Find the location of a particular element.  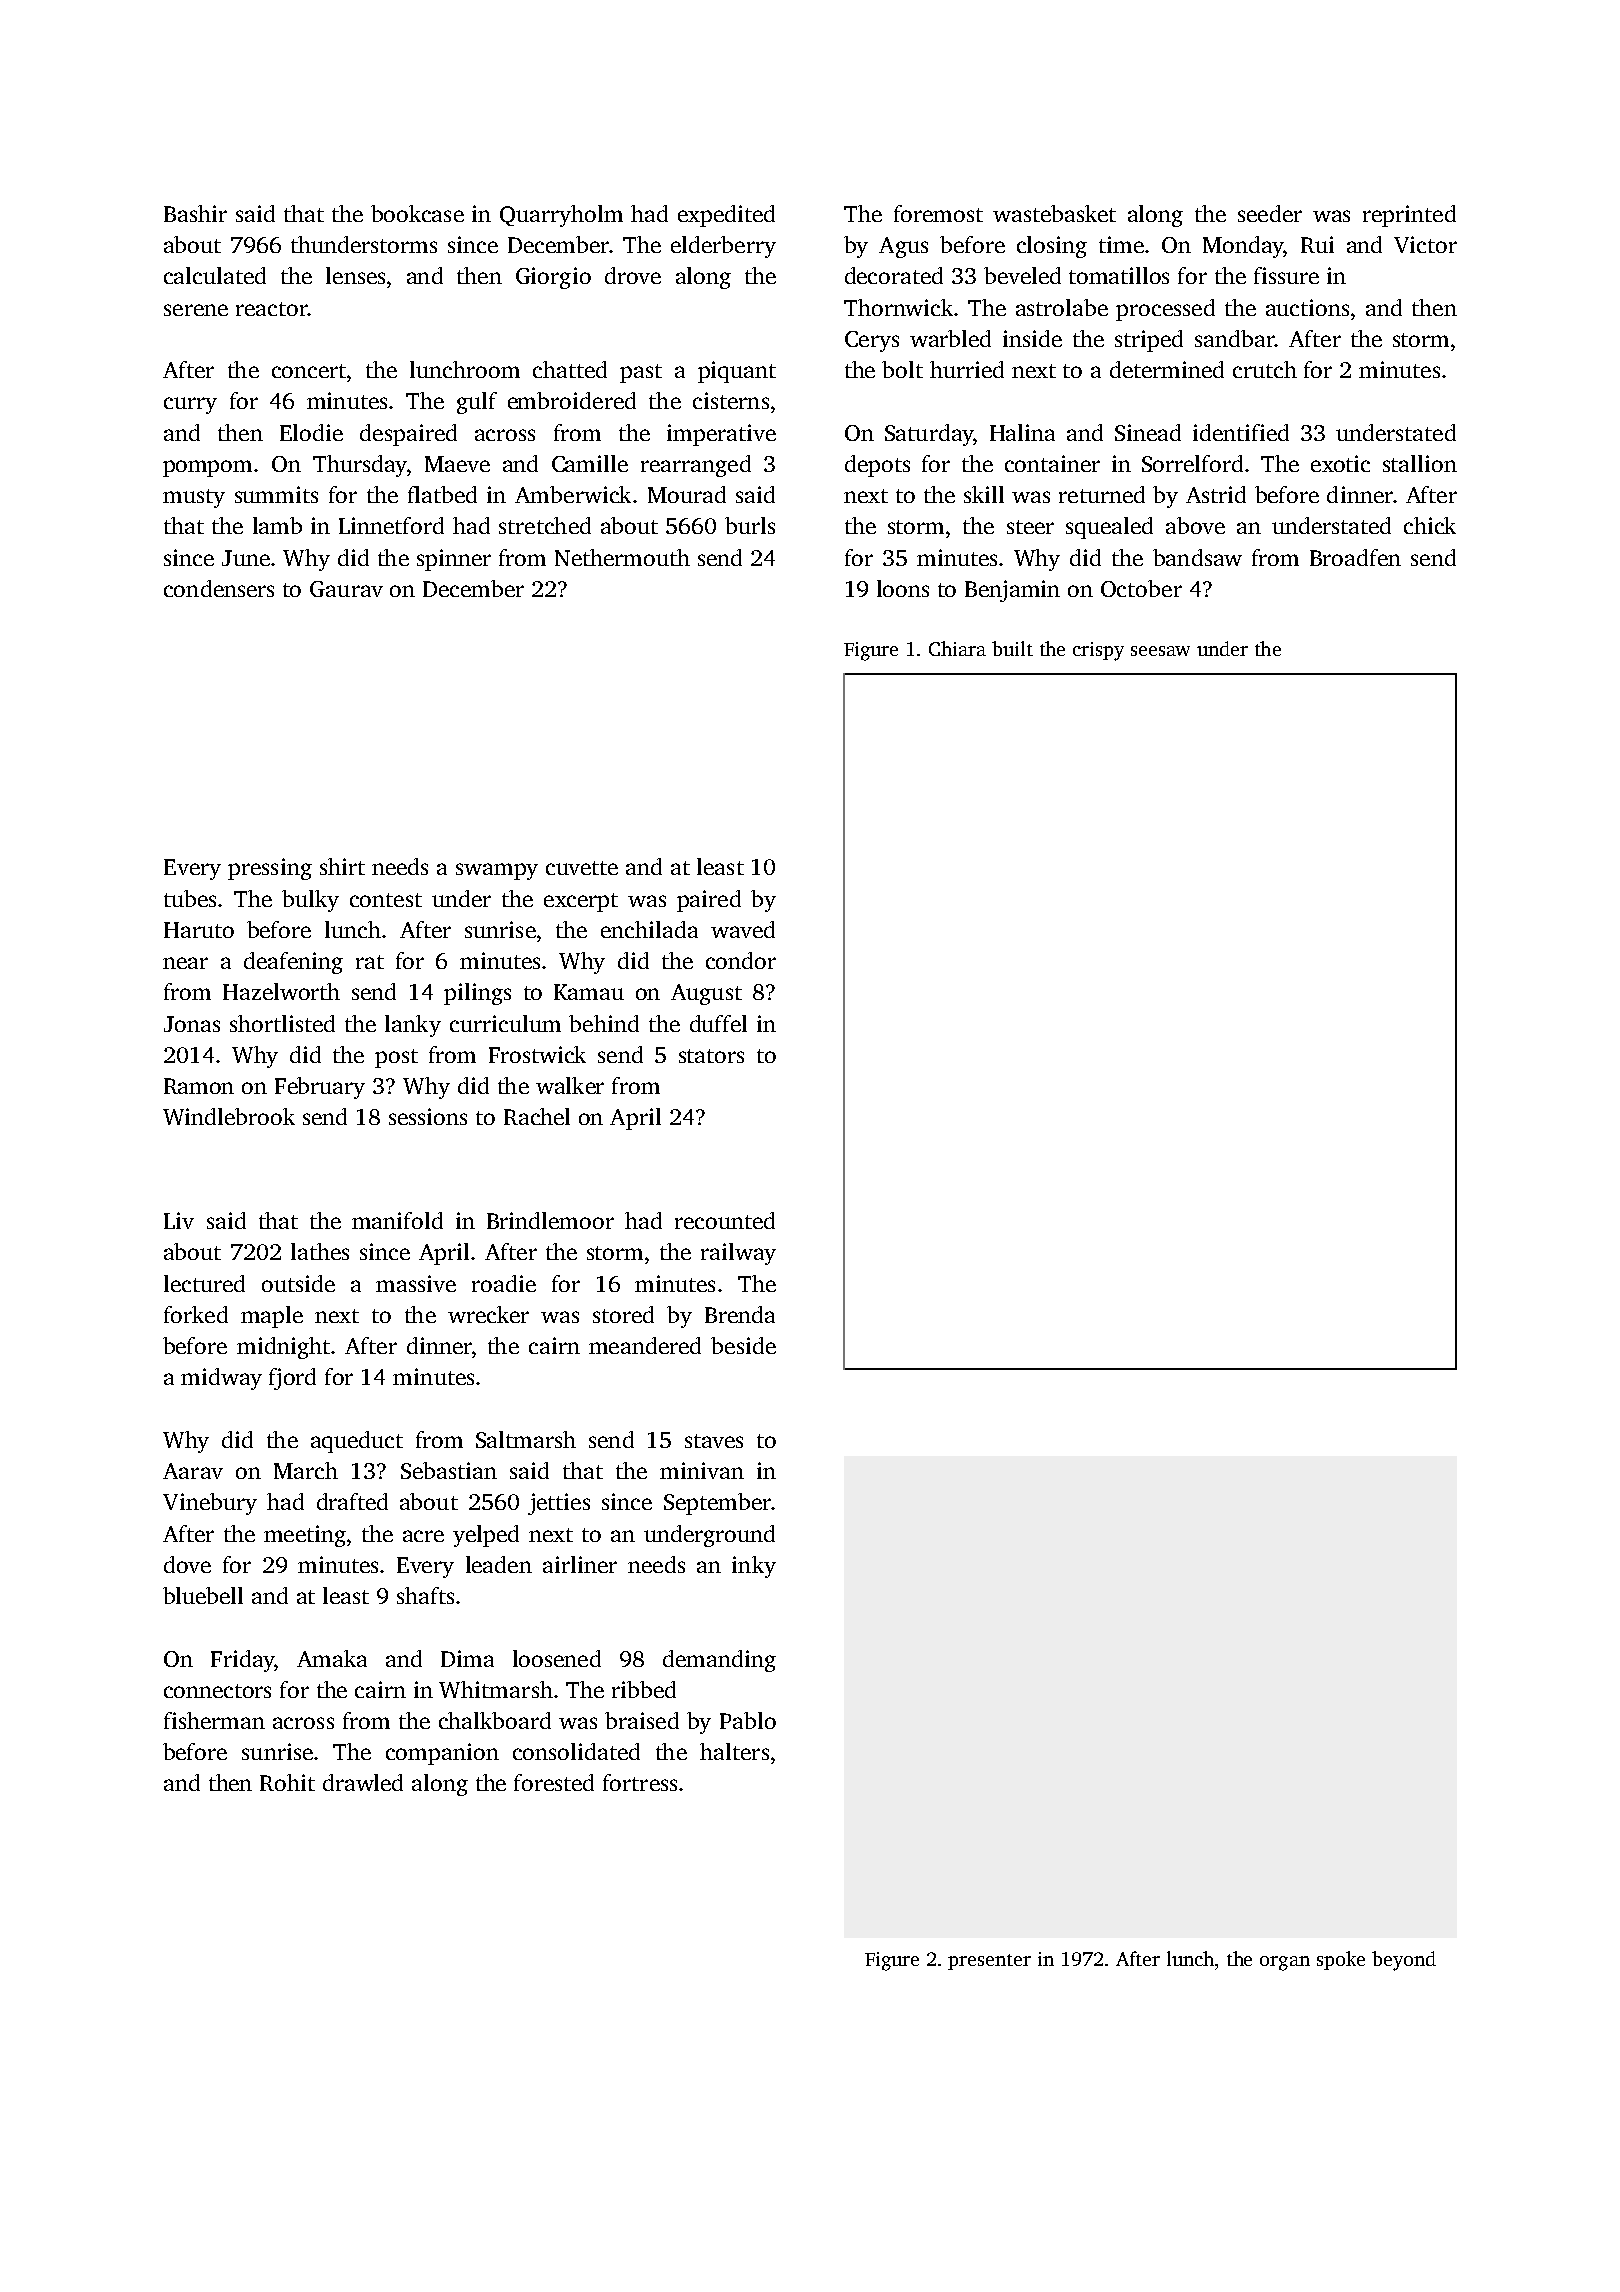

cisterns is located at coordinates (731, 400).
